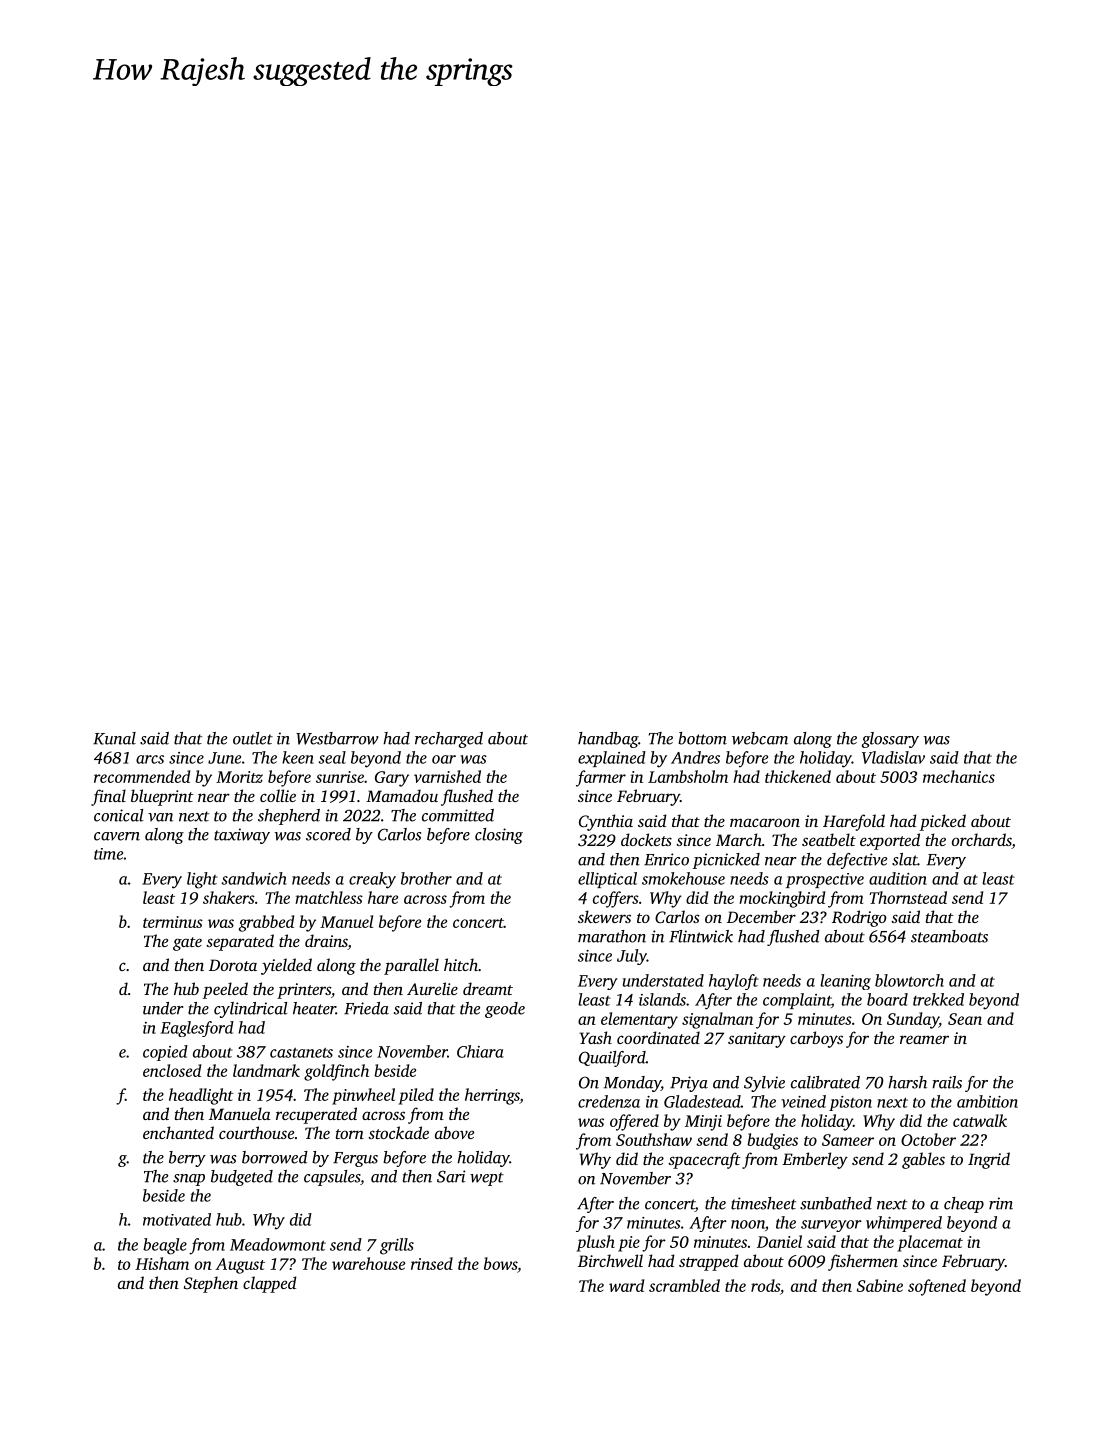 This page has height=1443, width=1115. Describe the element at coordinates (505, 1010) in the page. I see `geode` at that location.
